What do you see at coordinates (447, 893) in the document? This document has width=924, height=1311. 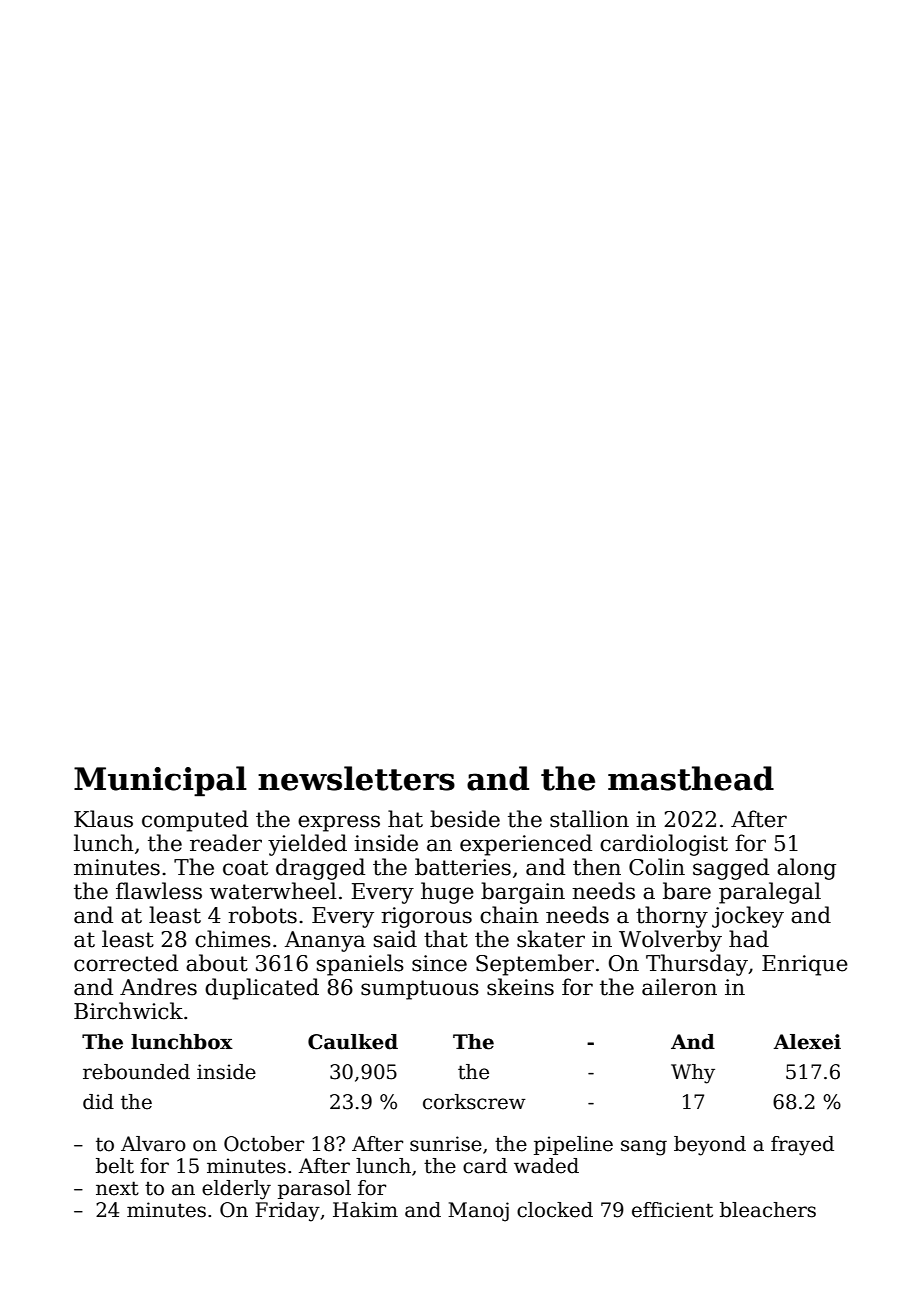 I see `huge` at bounding box center [447, 893].
